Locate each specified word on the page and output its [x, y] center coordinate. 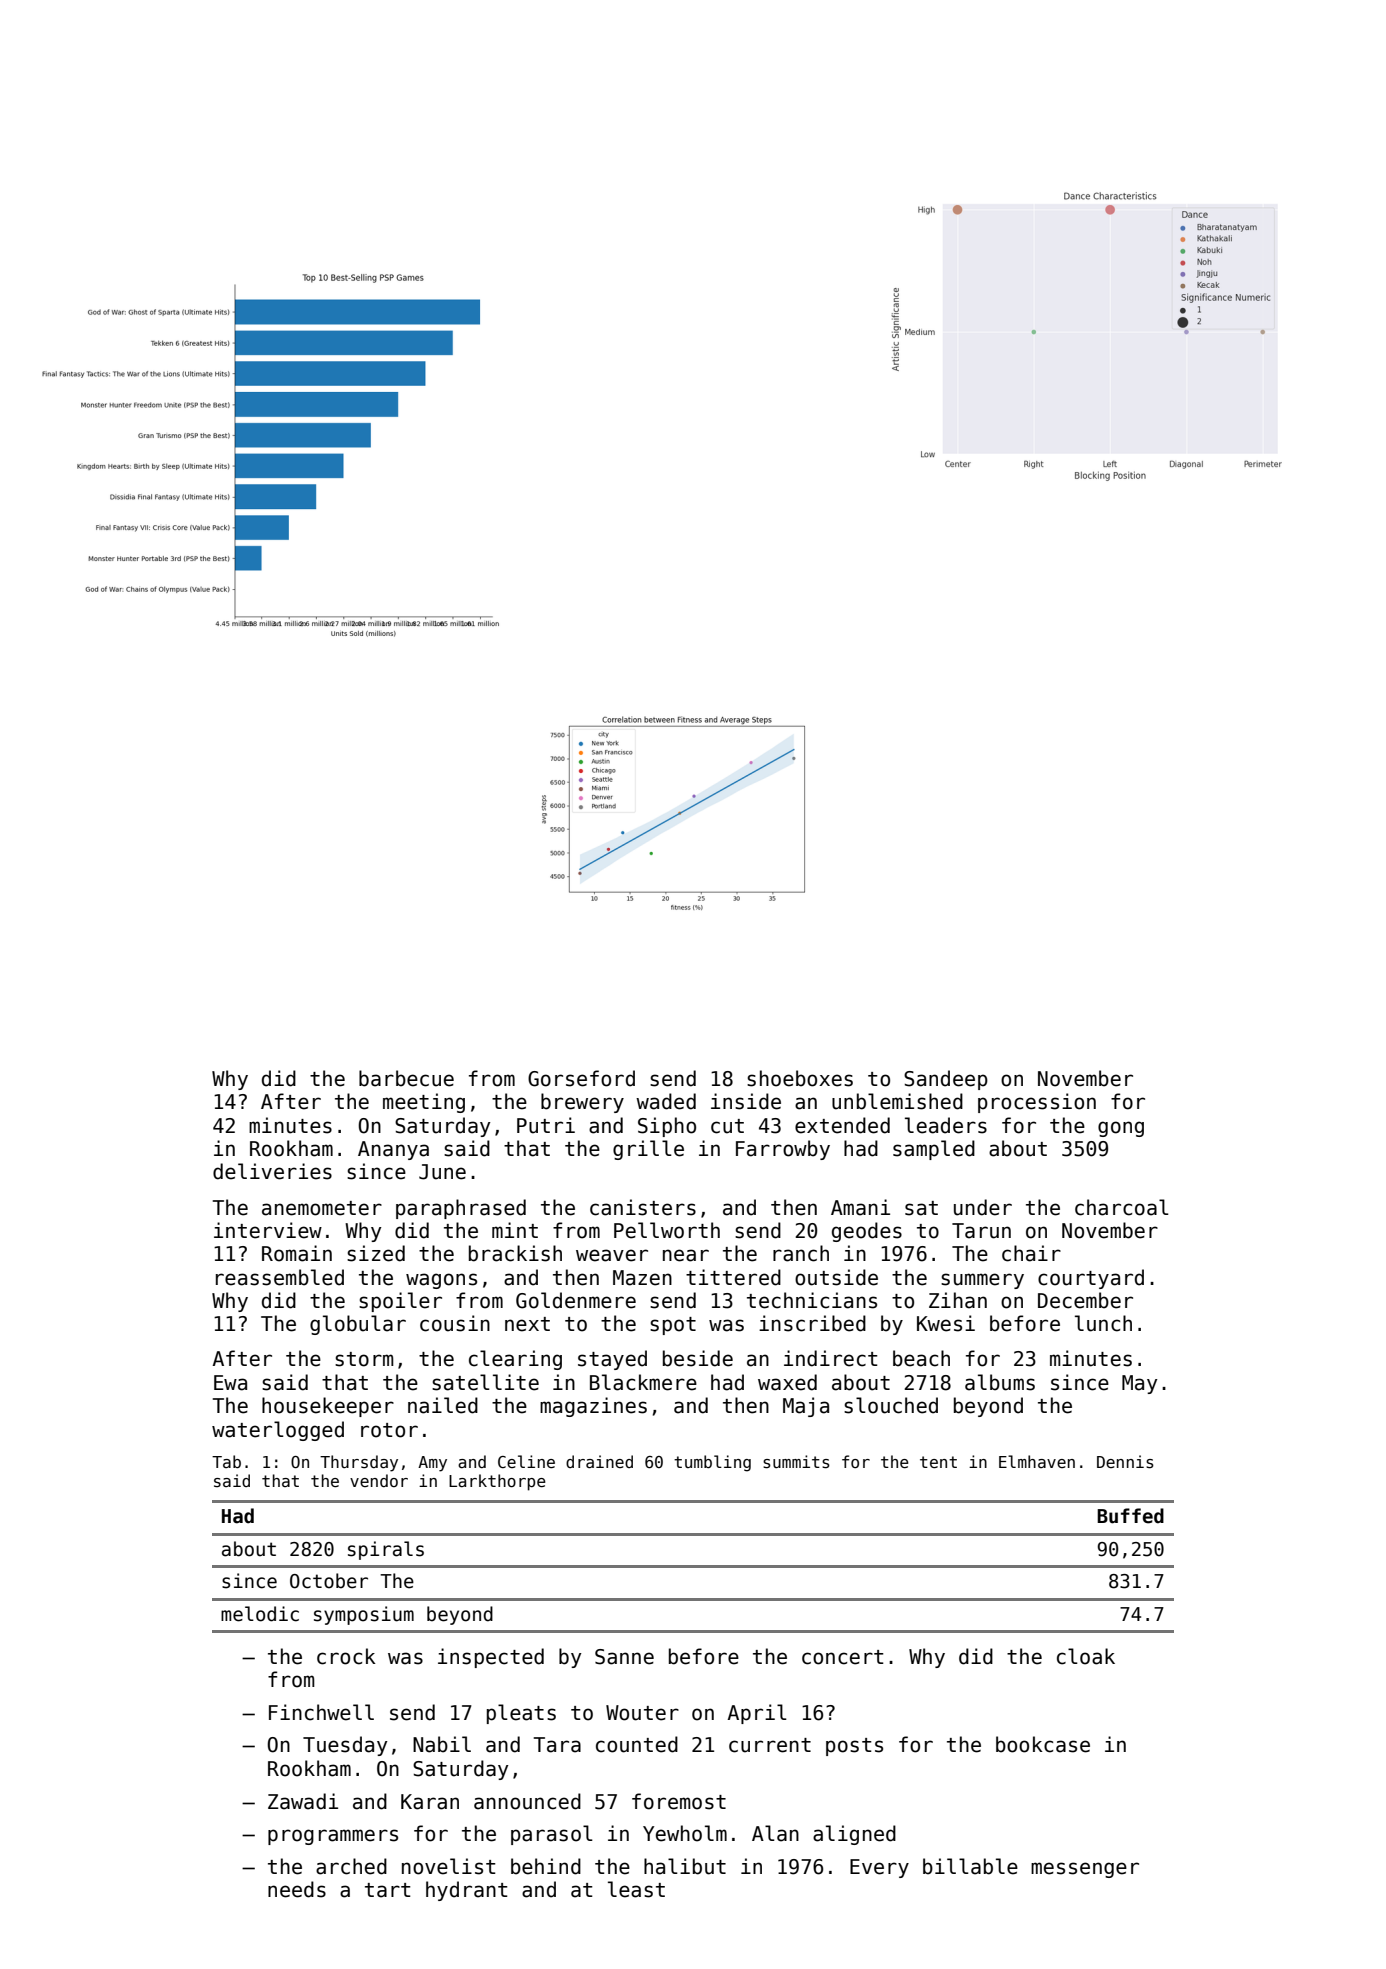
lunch [1103, 1323]
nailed [443, 1405]
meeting [424, 1103]
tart [388, 1890]
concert [843, 1657]
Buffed [1130, 1516]
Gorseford [581, 1078]
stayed [612, 1360]
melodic [260, 1614]
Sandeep [946, 1080]
